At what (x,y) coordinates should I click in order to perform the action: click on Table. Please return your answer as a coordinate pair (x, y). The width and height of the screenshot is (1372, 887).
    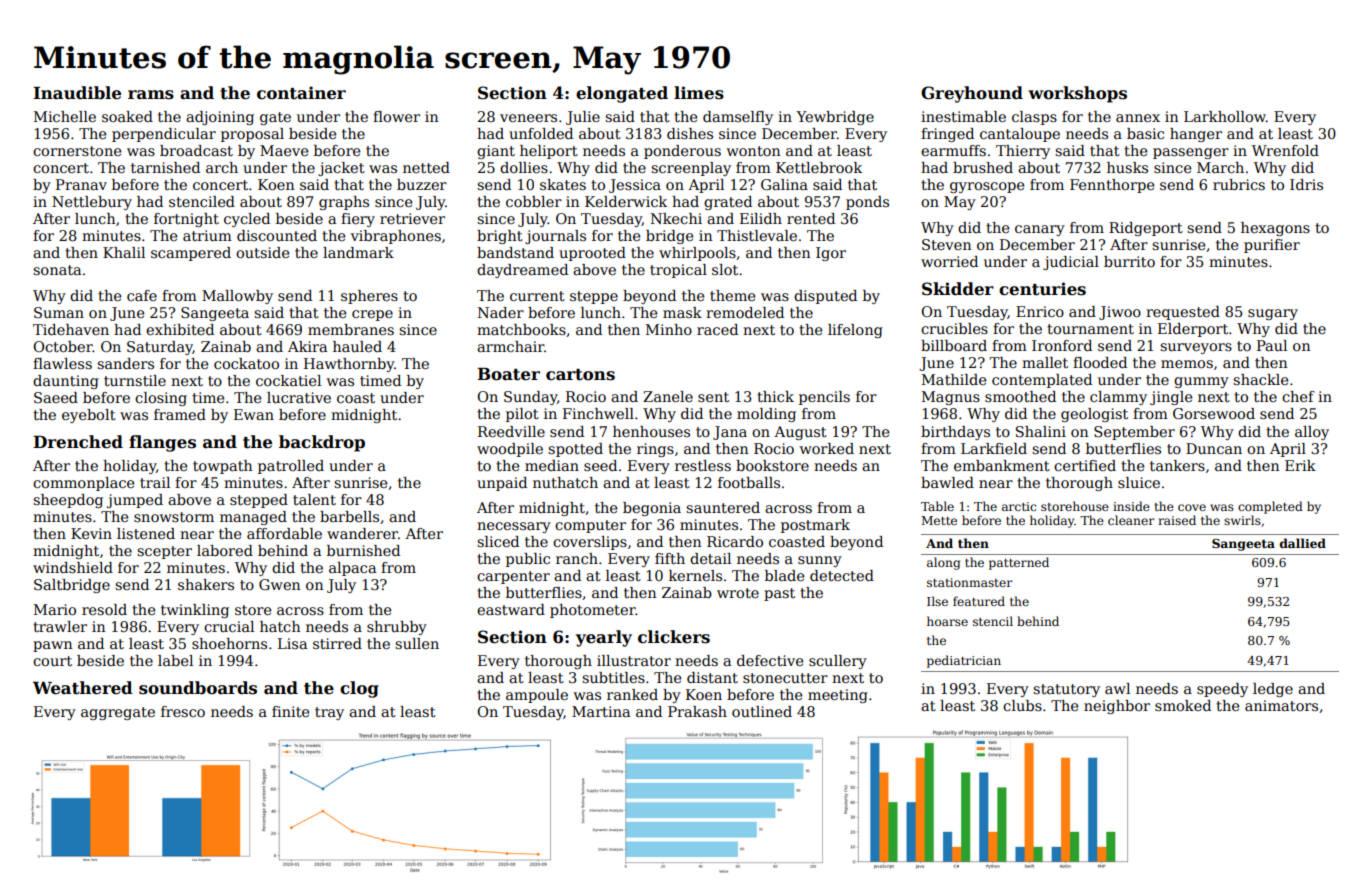
    Looking at the image, I should click on (937, 506).
